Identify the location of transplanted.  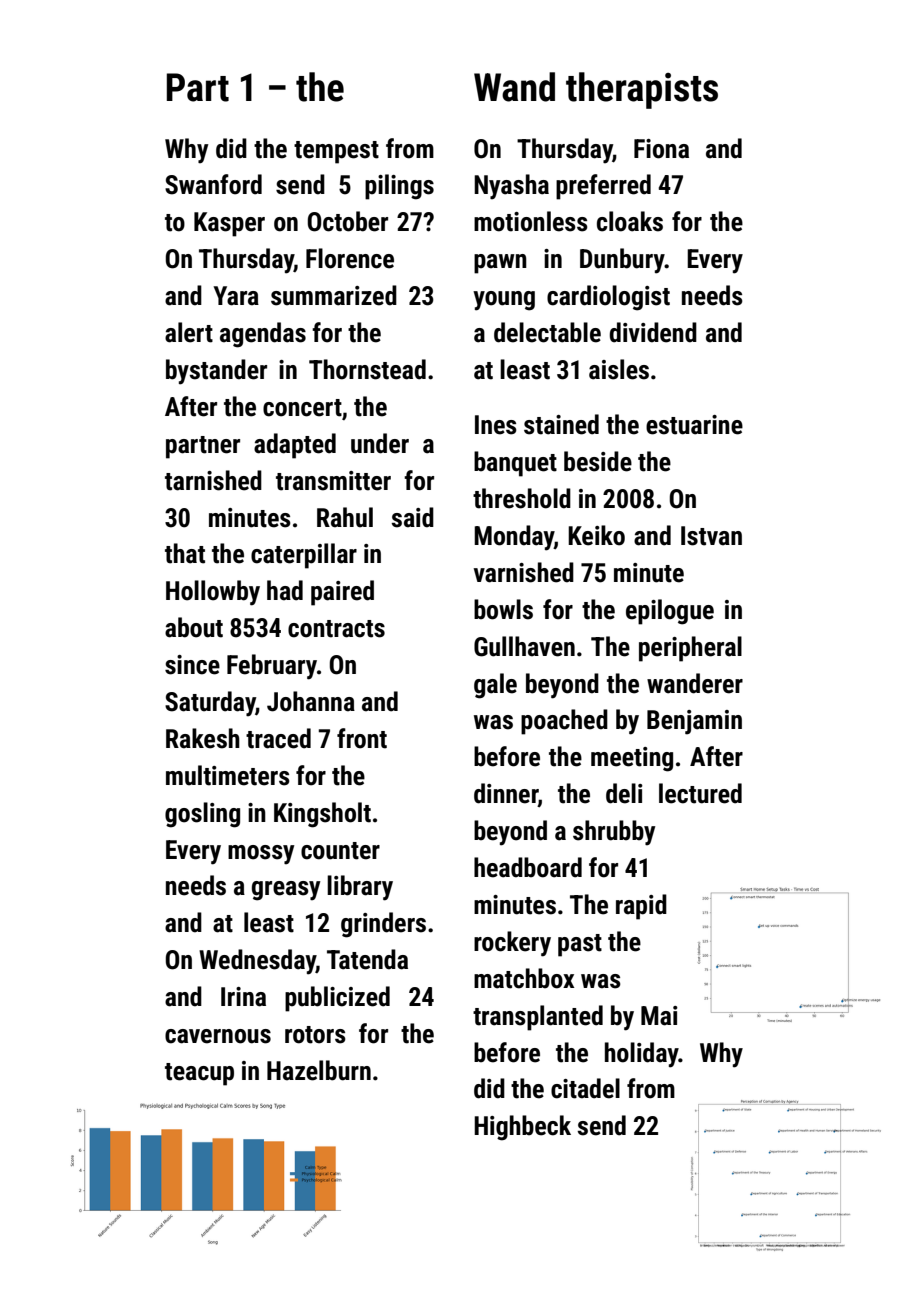
(538, 1018).
